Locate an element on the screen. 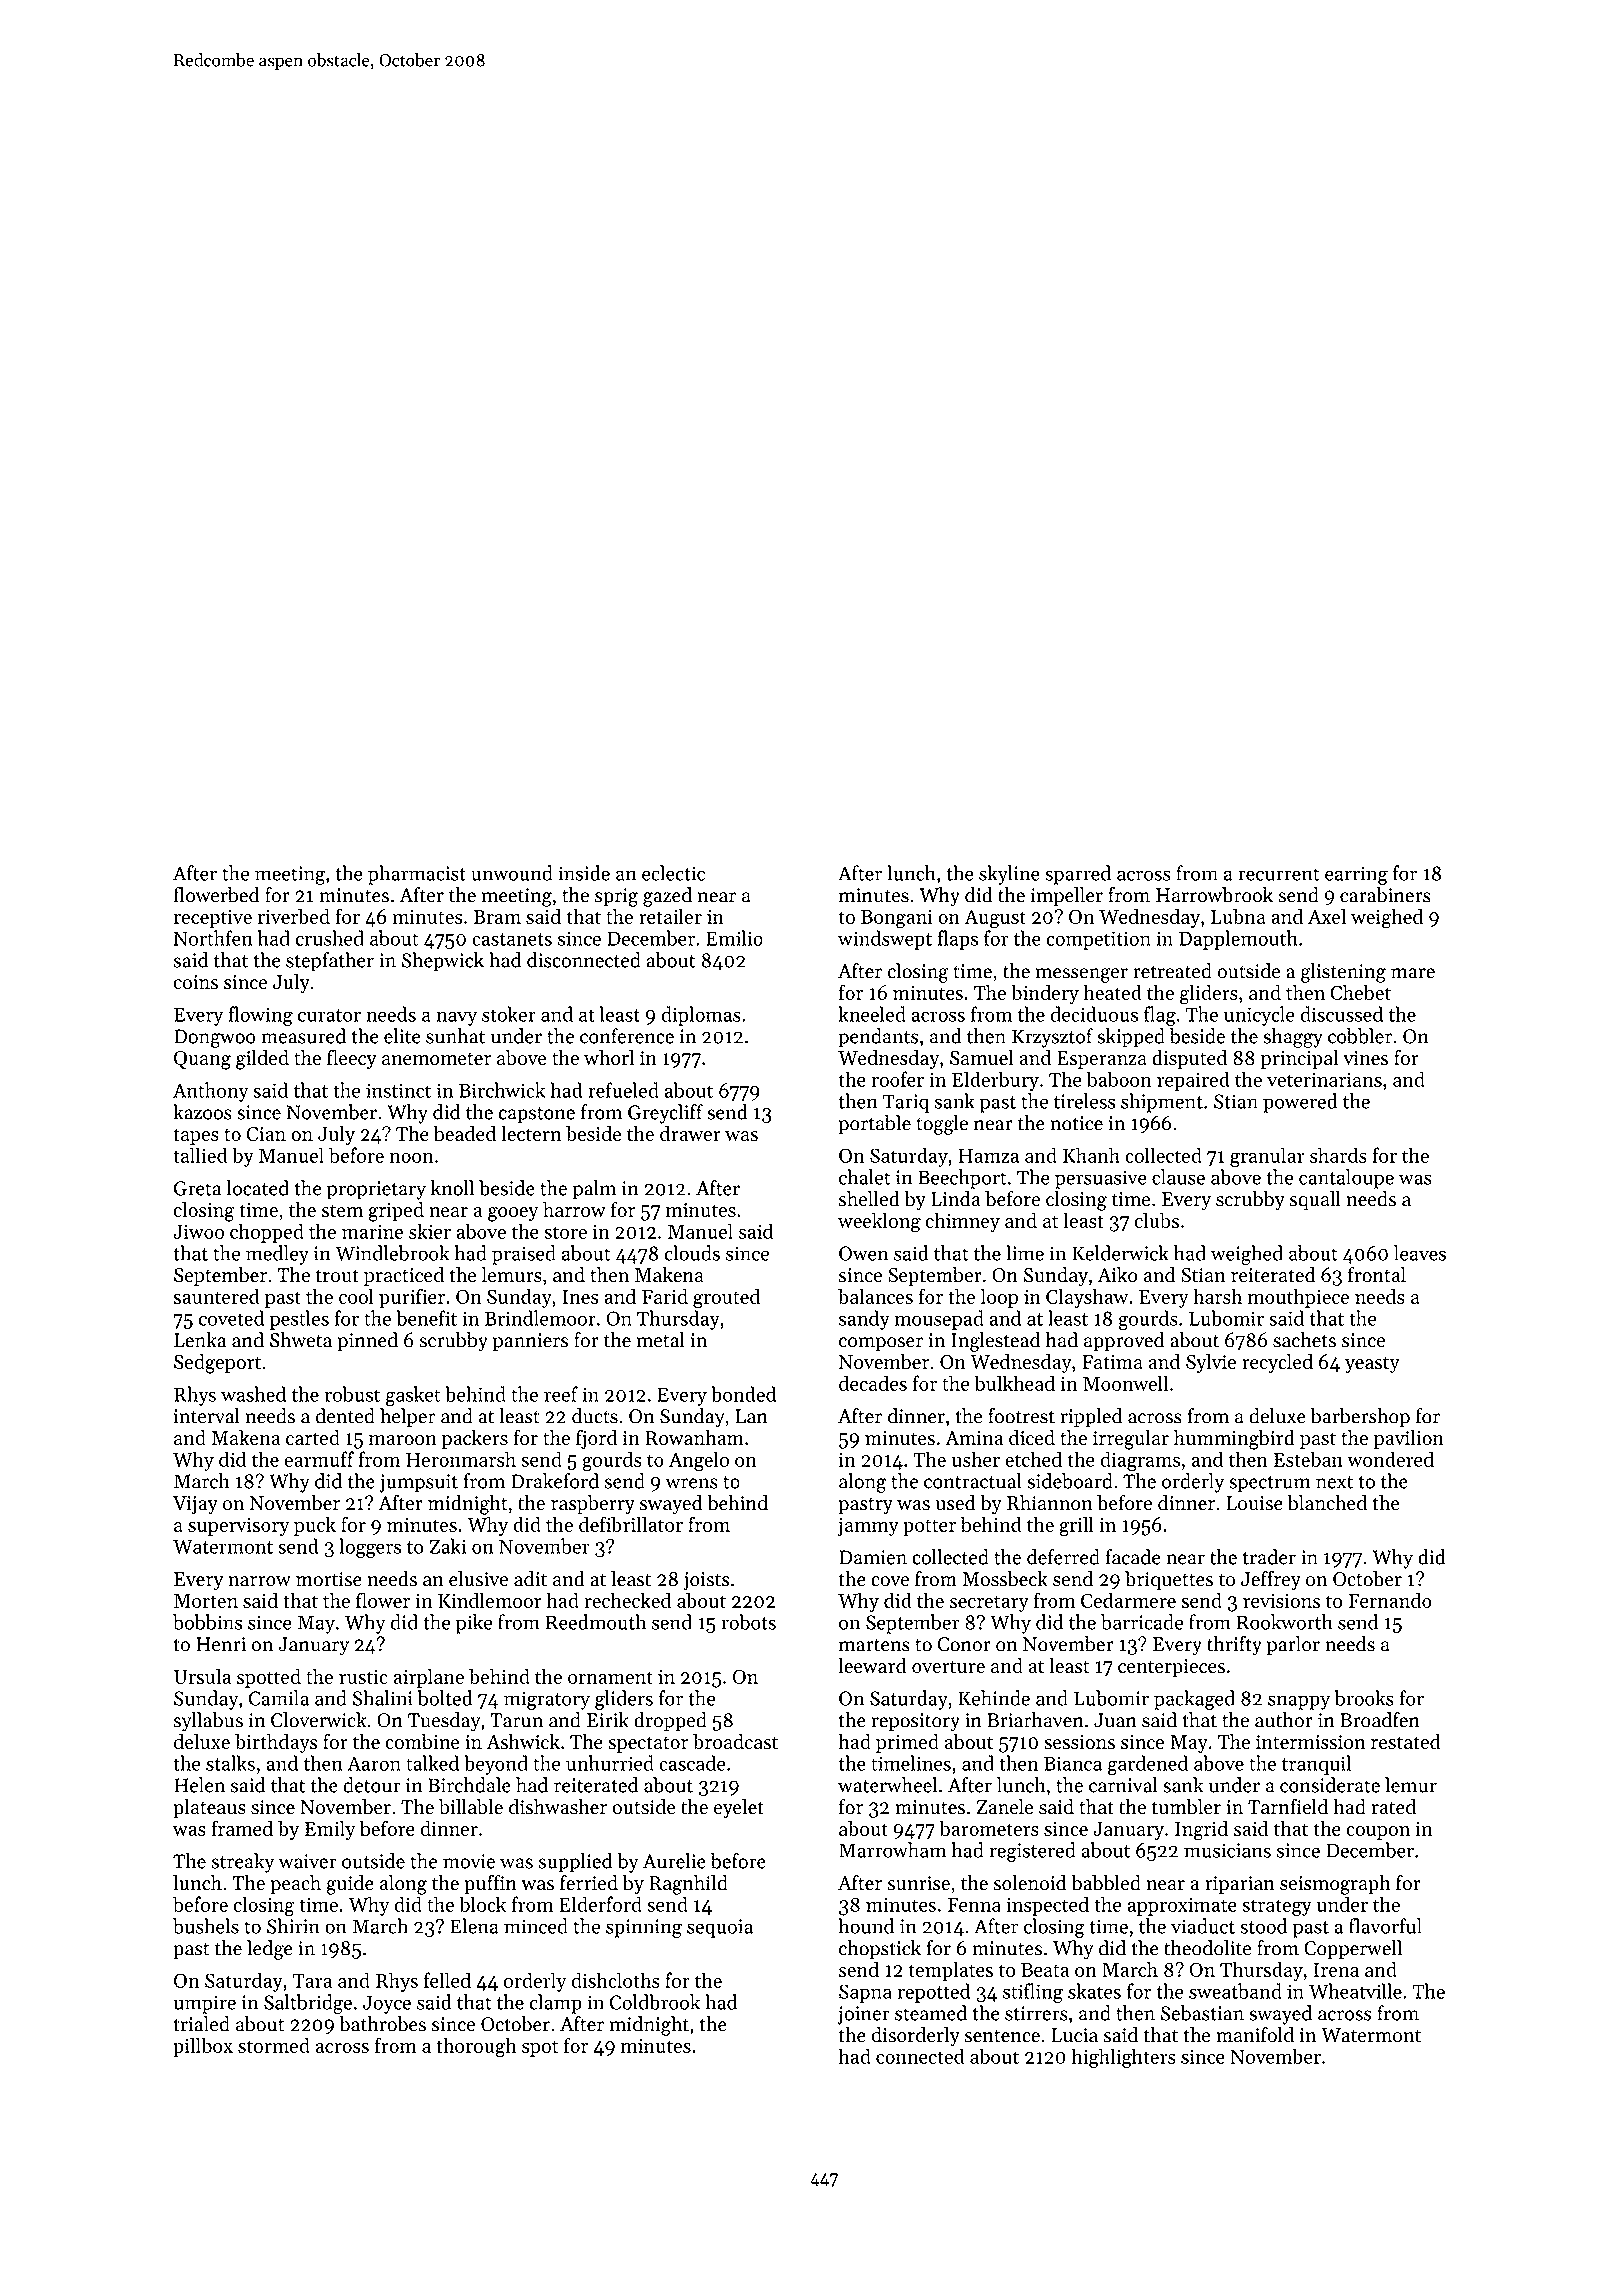 Image resolution: width=1620 pixels, height=2292 pixels. Esteban is located at coordinates (1308, 1459).
